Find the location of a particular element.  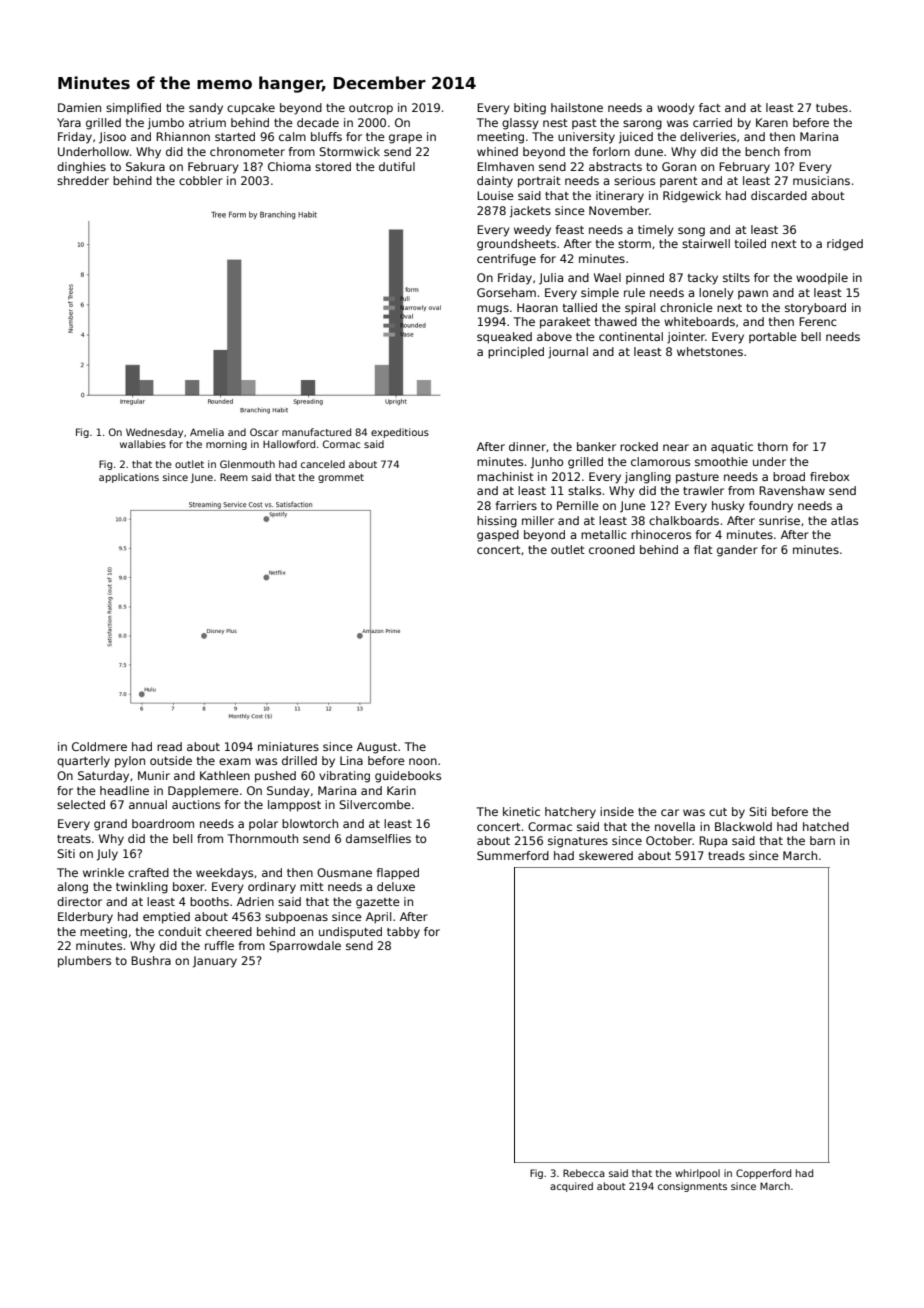

Hallowford is located at coordinates (289, 444).
